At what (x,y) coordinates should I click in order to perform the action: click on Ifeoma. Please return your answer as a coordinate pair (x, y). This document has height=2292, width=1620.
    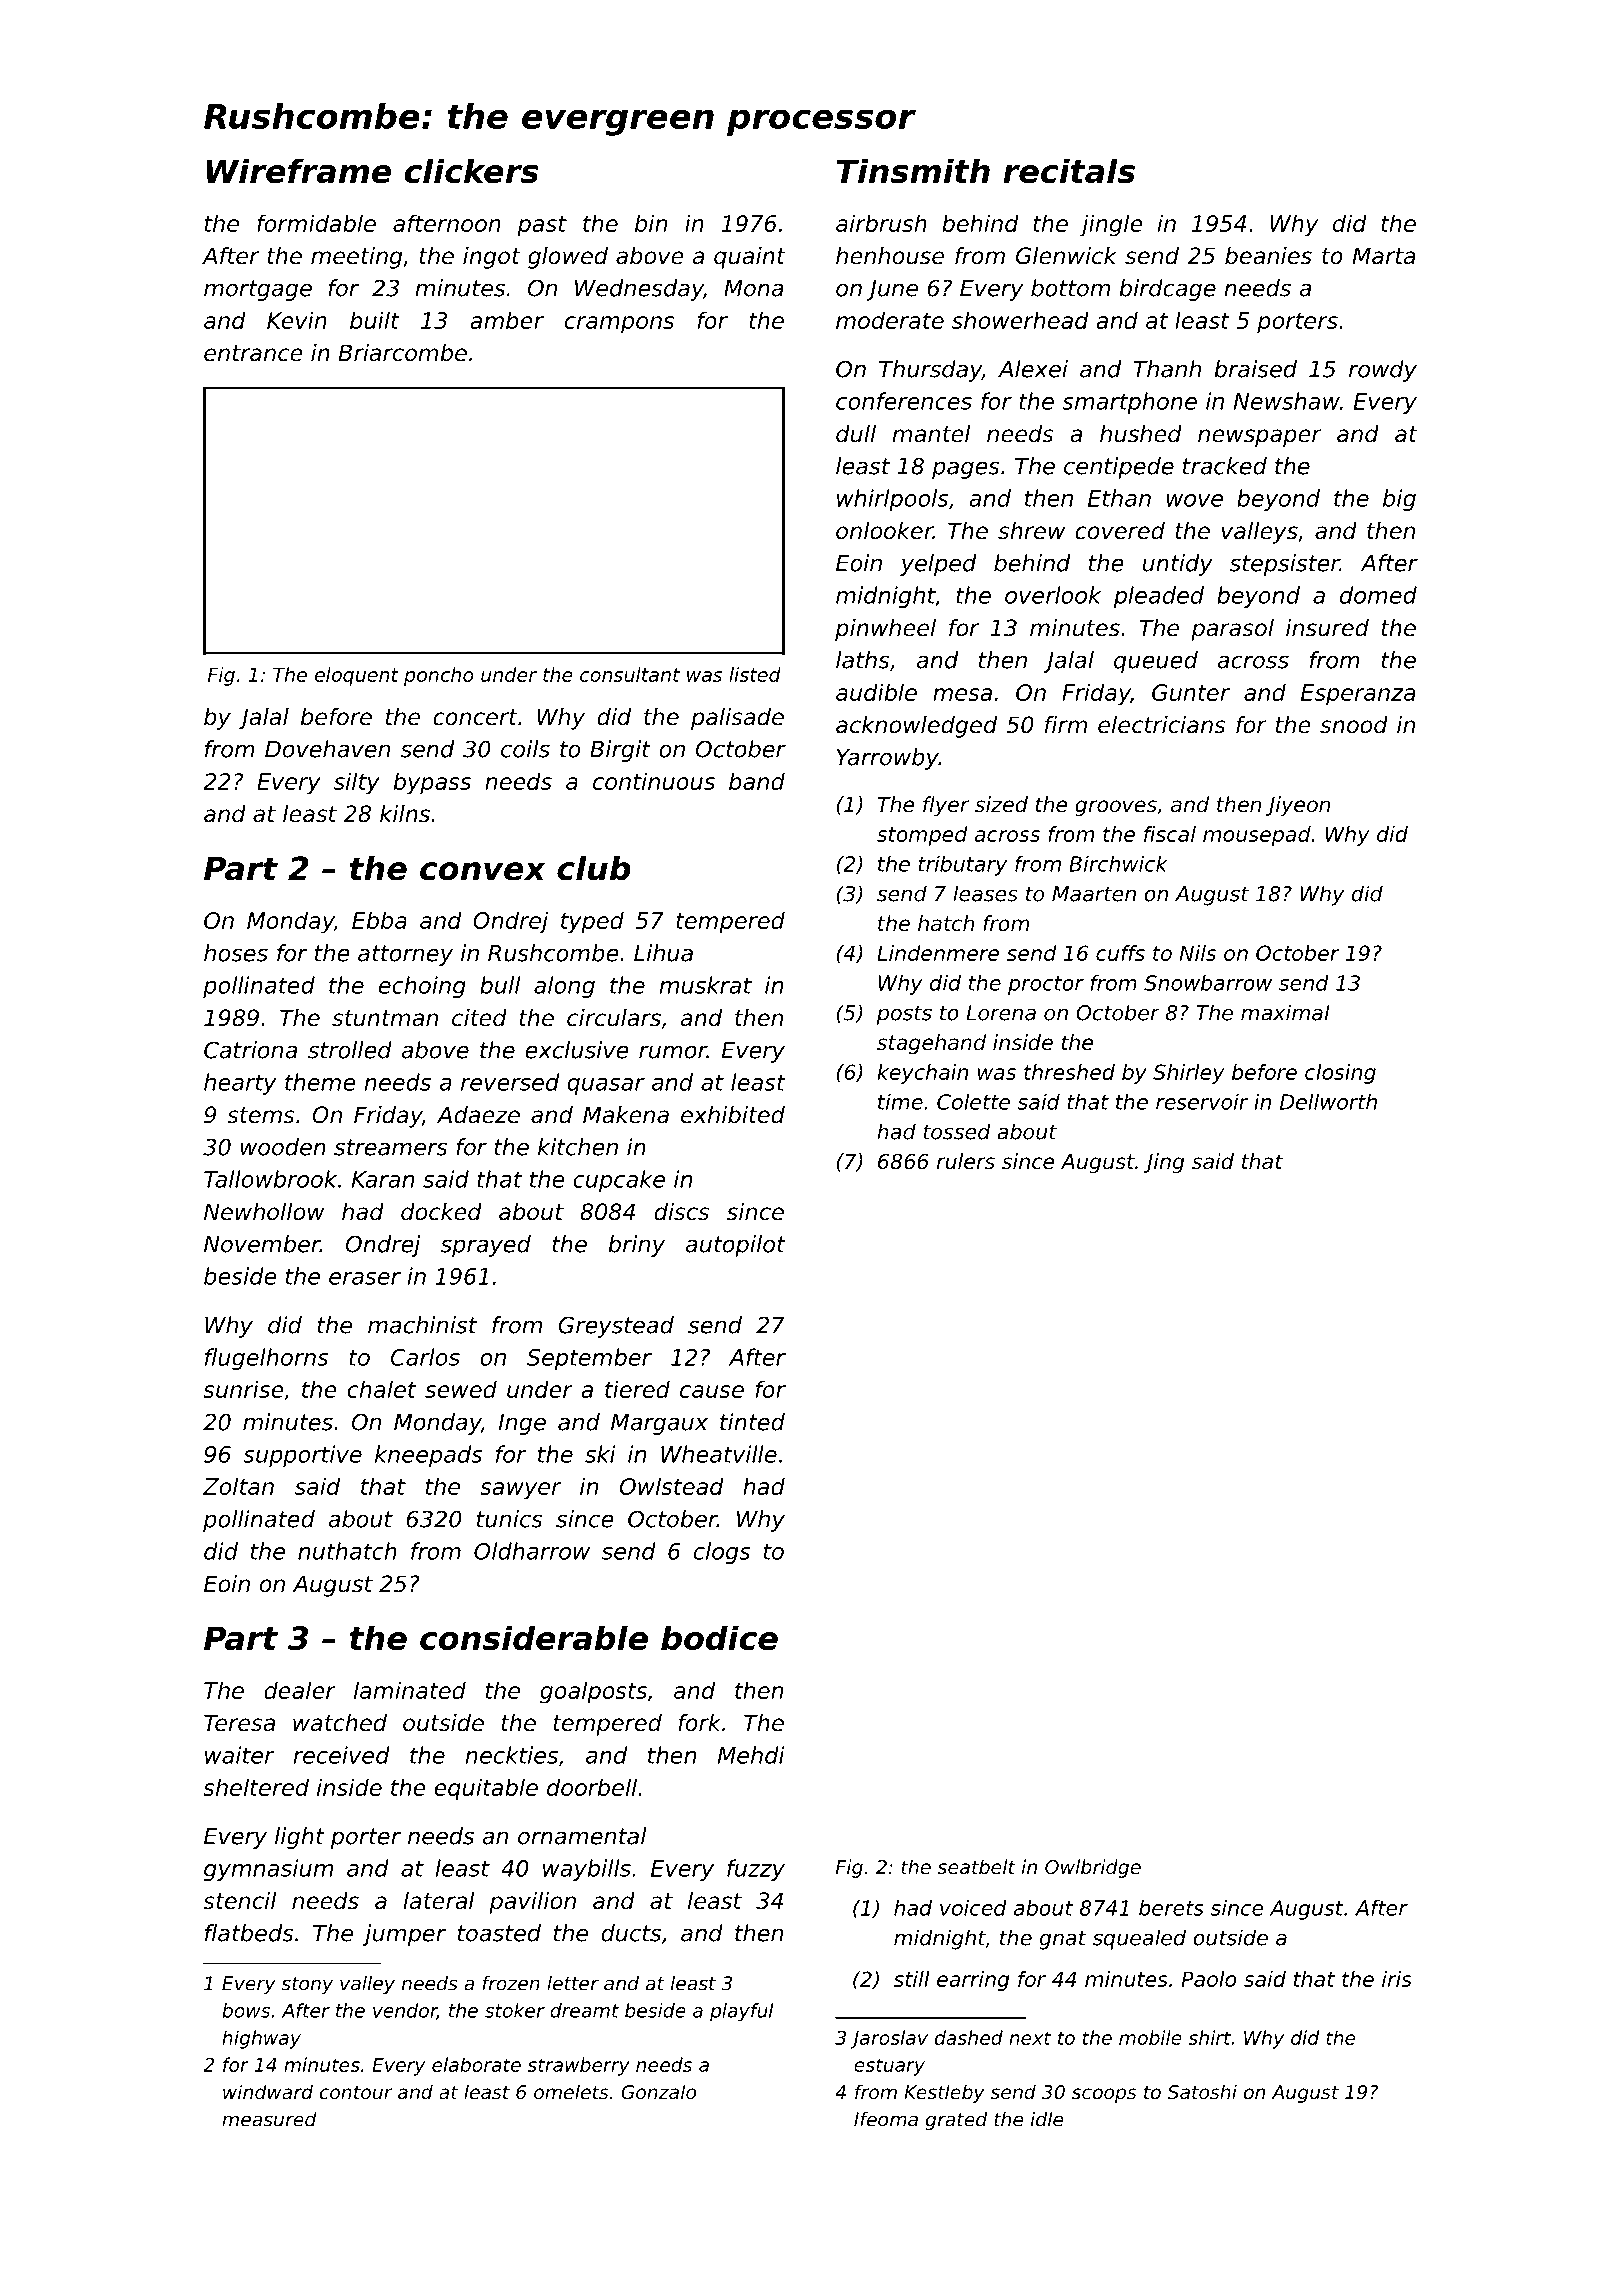
    Looking at the image, I should click on (886, 2119).
